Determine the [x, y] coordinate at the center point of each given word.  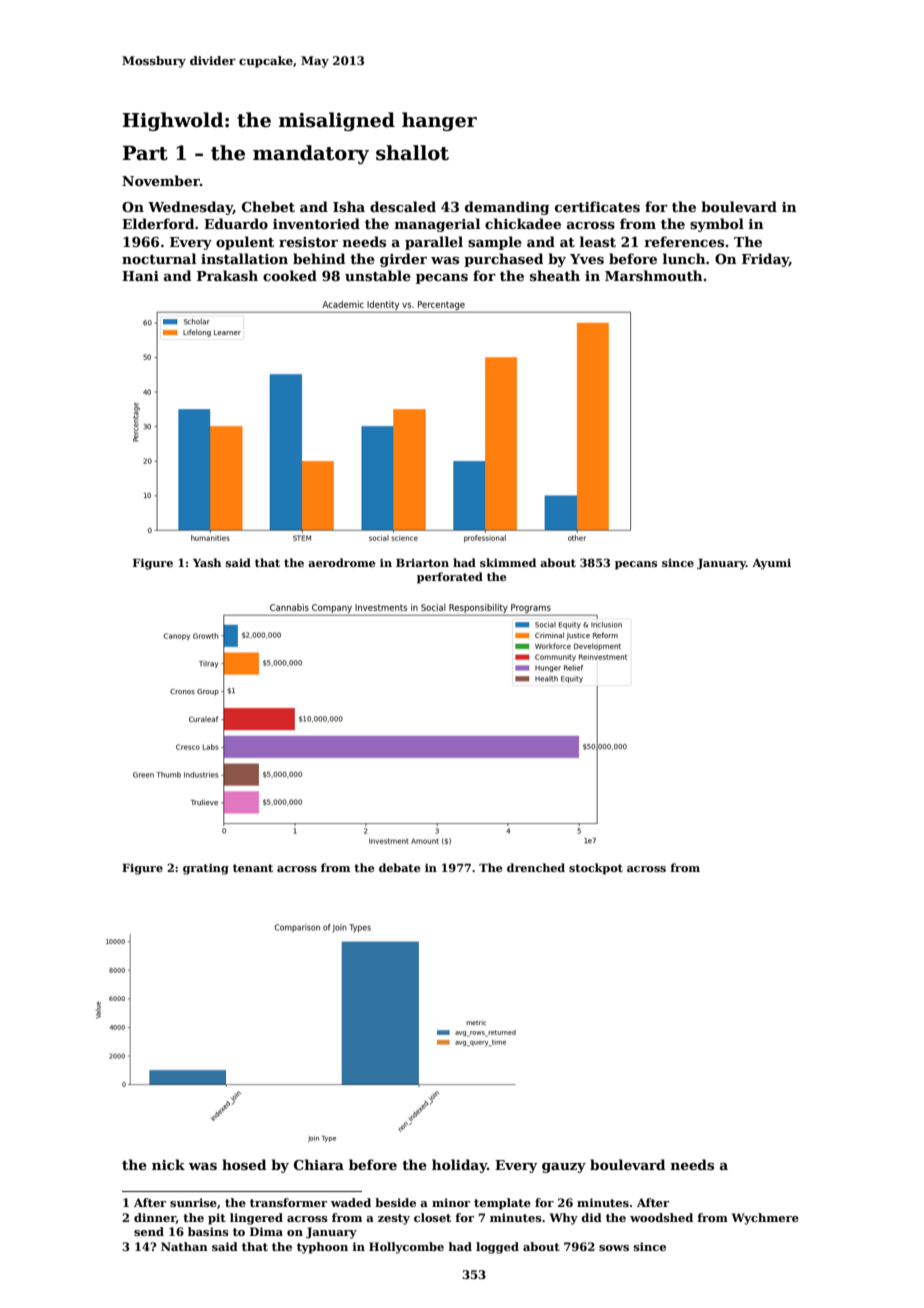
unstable [378, 275]
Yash [207, 562]
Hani [140, 276]
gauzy [564, 1168]
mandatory [311, 154]
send [149, 1231]
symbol [717, 225]
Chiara [319, 1164]
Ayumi [771, 564]
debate [399, 867]
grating [206, 869]
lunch [684, 258]
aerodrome [341, 562]
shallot [412, 153]
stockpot [596, 869]
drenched [536, 867]
